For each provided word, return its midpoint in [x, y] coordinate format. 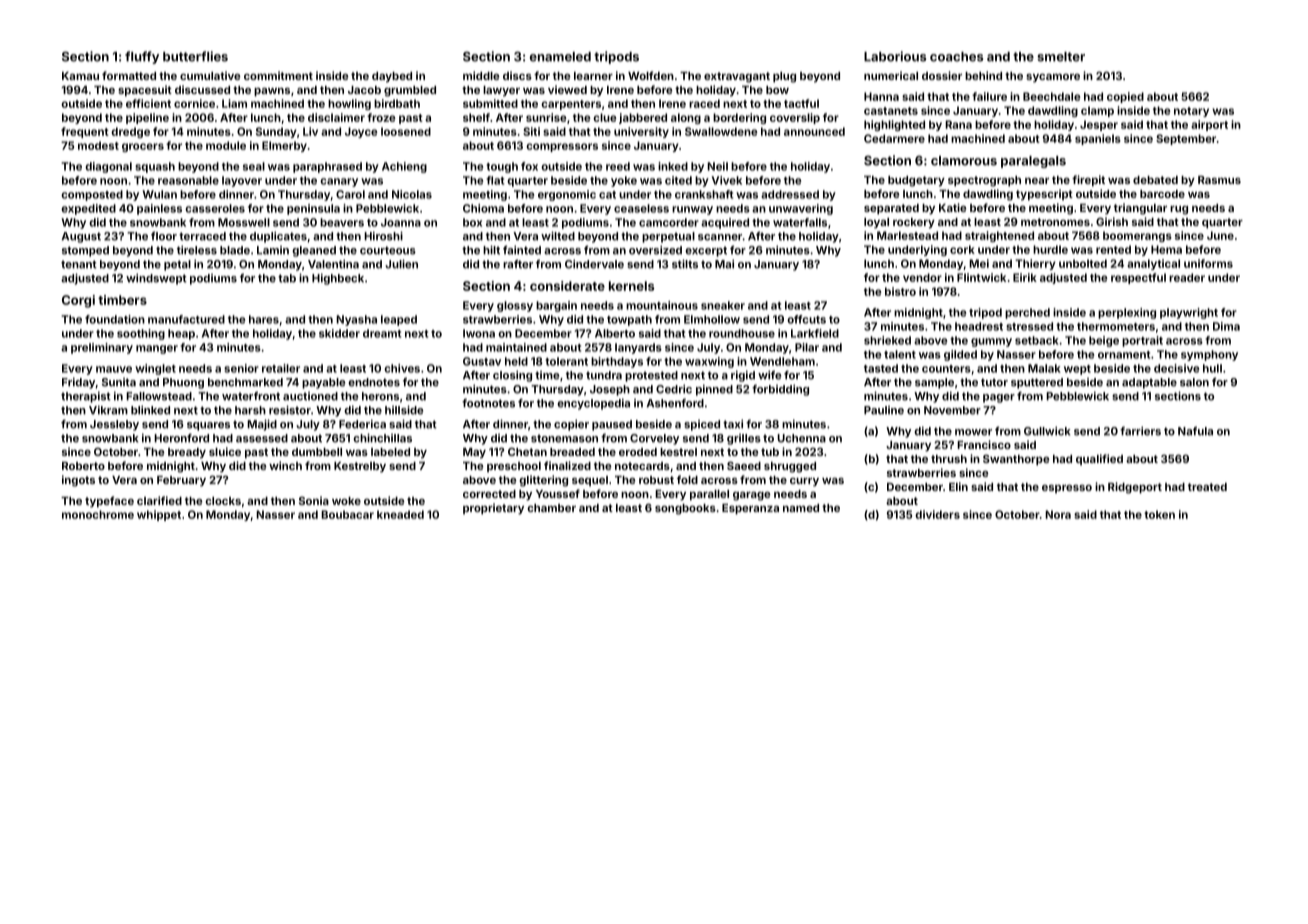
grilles [744, 439]
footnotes [488, 403]
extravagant [737, 77]
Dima [1226, 326]
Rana [958, 124]
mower [973, 432]
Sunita [119, 382]
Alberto [615, 333]
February [181, 481]
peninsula [313, 209]
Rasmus [1219, 180]
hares [264, 319]
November [952, 410]
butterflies [195, 56]
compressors [562, 147]
